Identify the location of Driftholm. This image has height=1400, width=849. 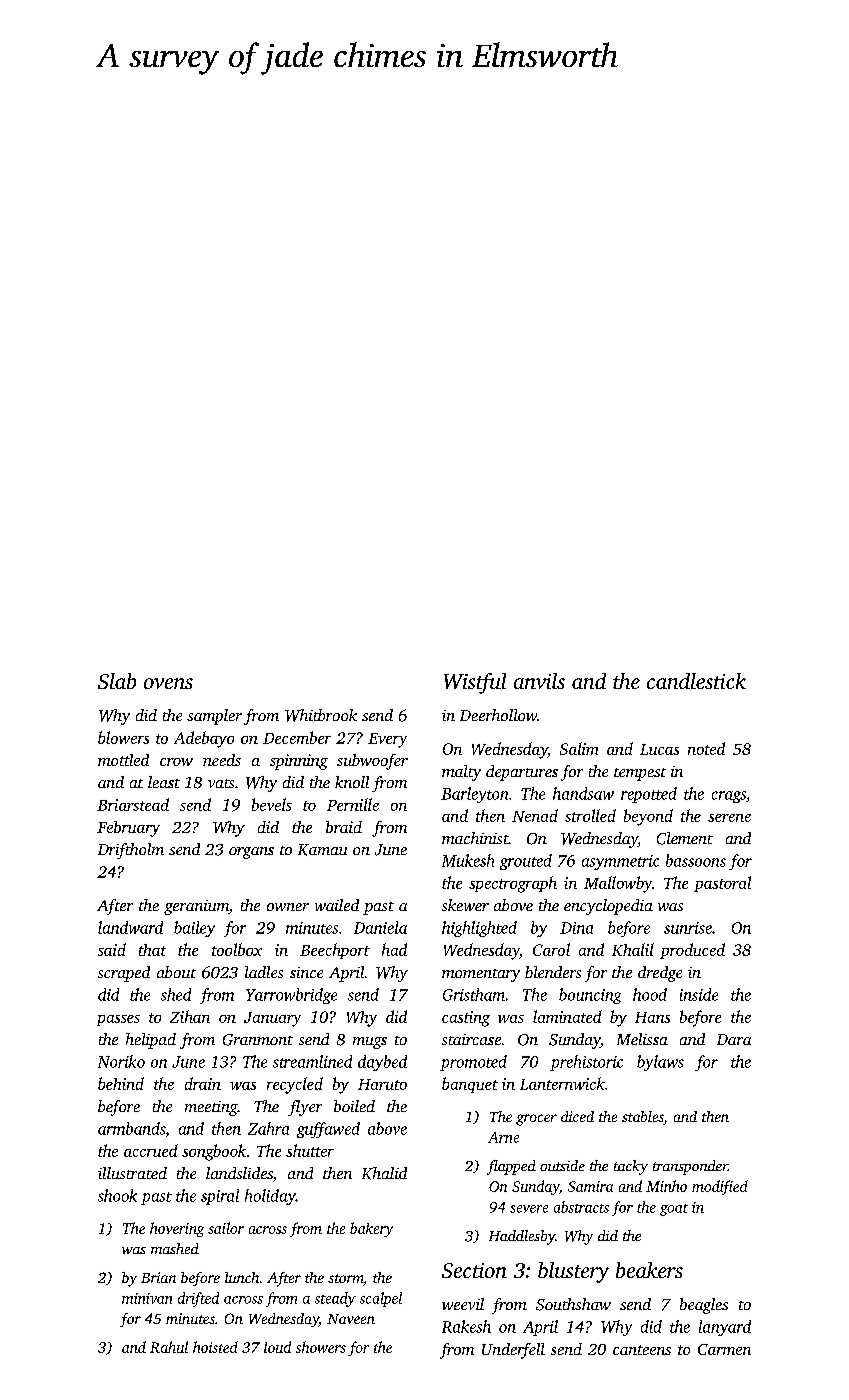
(131, 851).
